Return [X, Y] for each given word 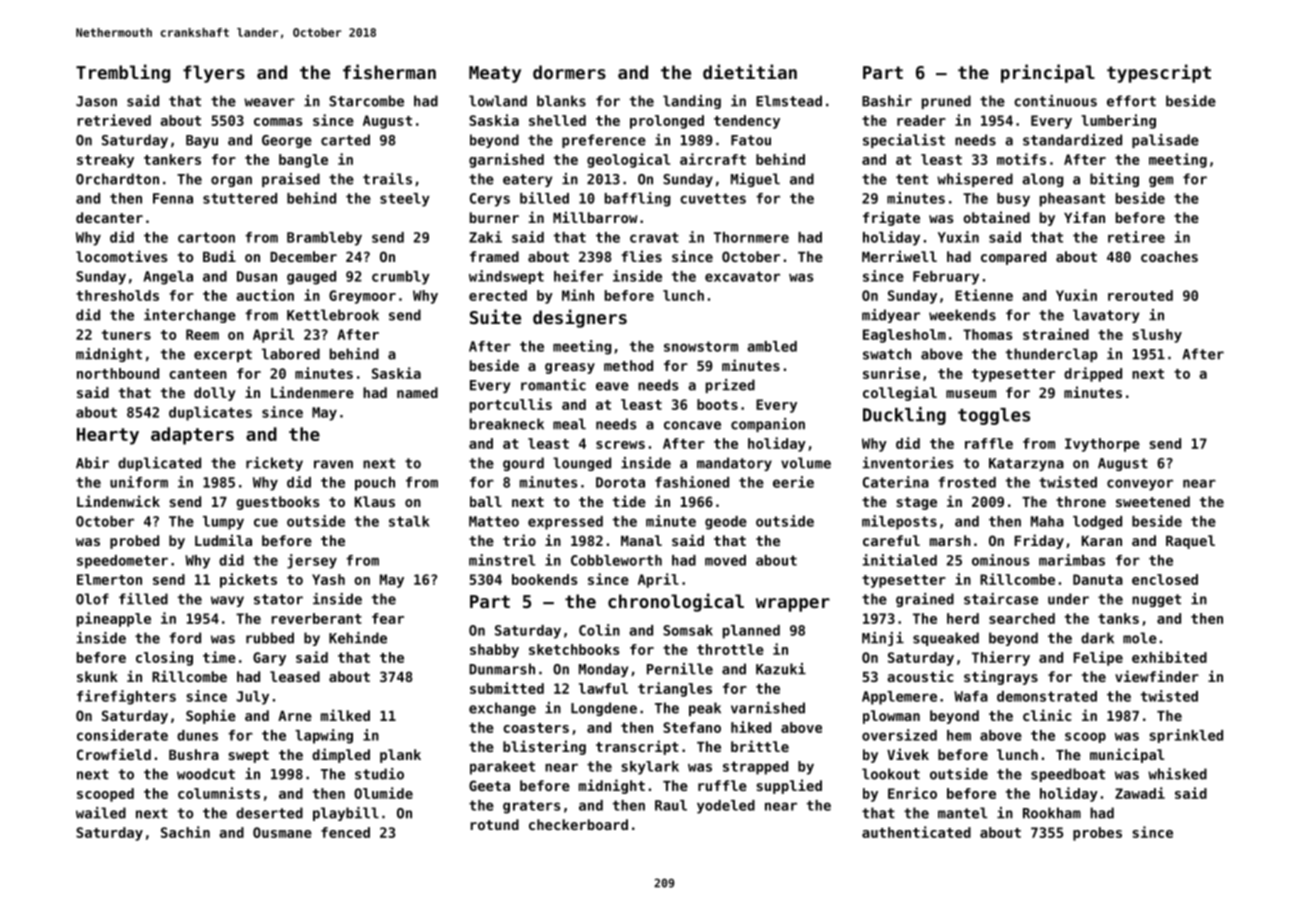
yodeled [726, 807]
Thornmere [751, 237]
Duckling [904, 416]
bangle [303, 161]
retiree [1136, 237]
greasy [570, 368]
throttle [730, 649]
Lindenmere [312, 392]
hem [959, 735]
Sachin [185, 832]
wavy [227, 601]
